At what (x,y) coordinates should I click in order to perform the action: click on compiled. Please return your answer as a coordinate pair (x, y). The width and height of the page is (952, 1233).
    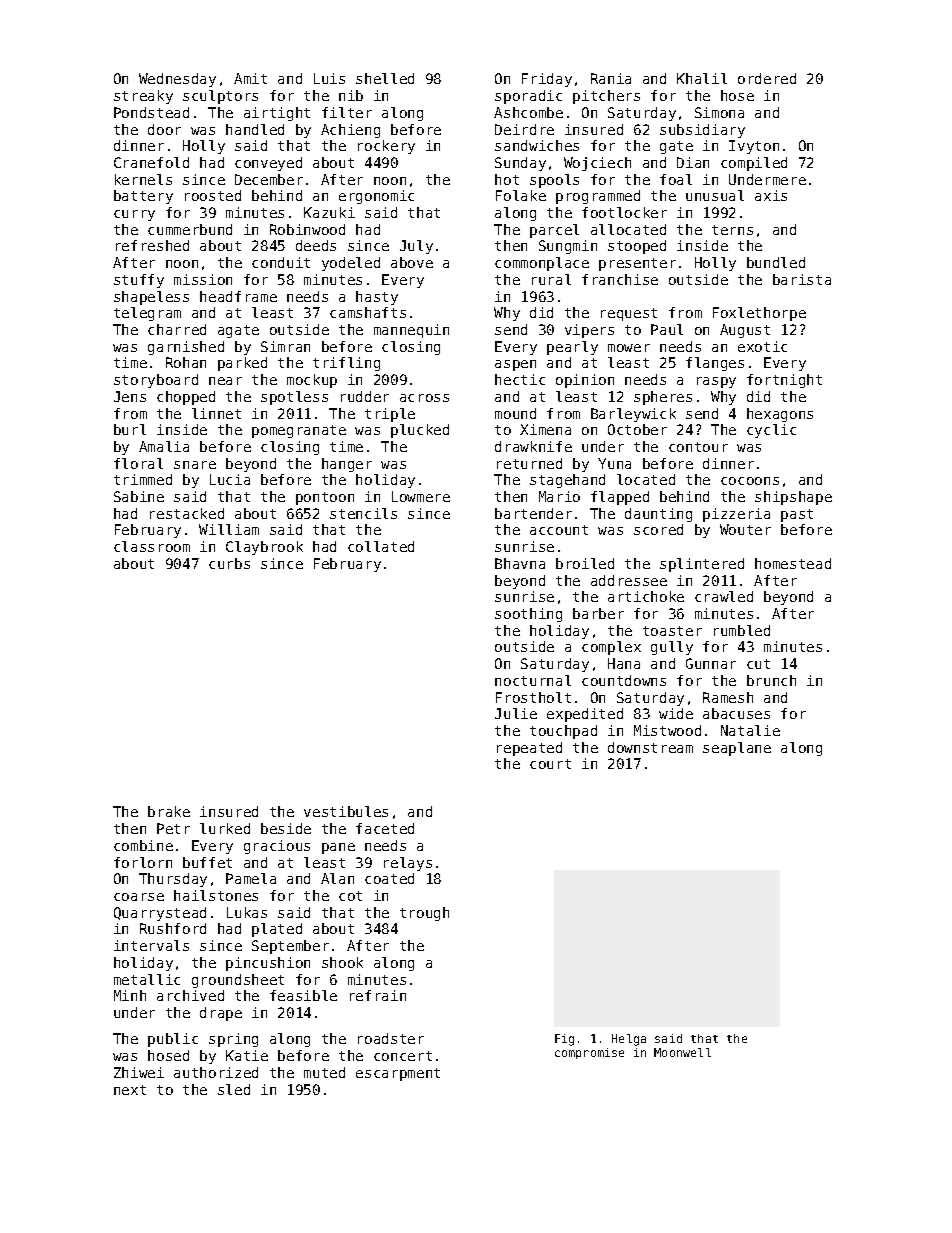
    Looking at the image, I should click on (754, 164).
